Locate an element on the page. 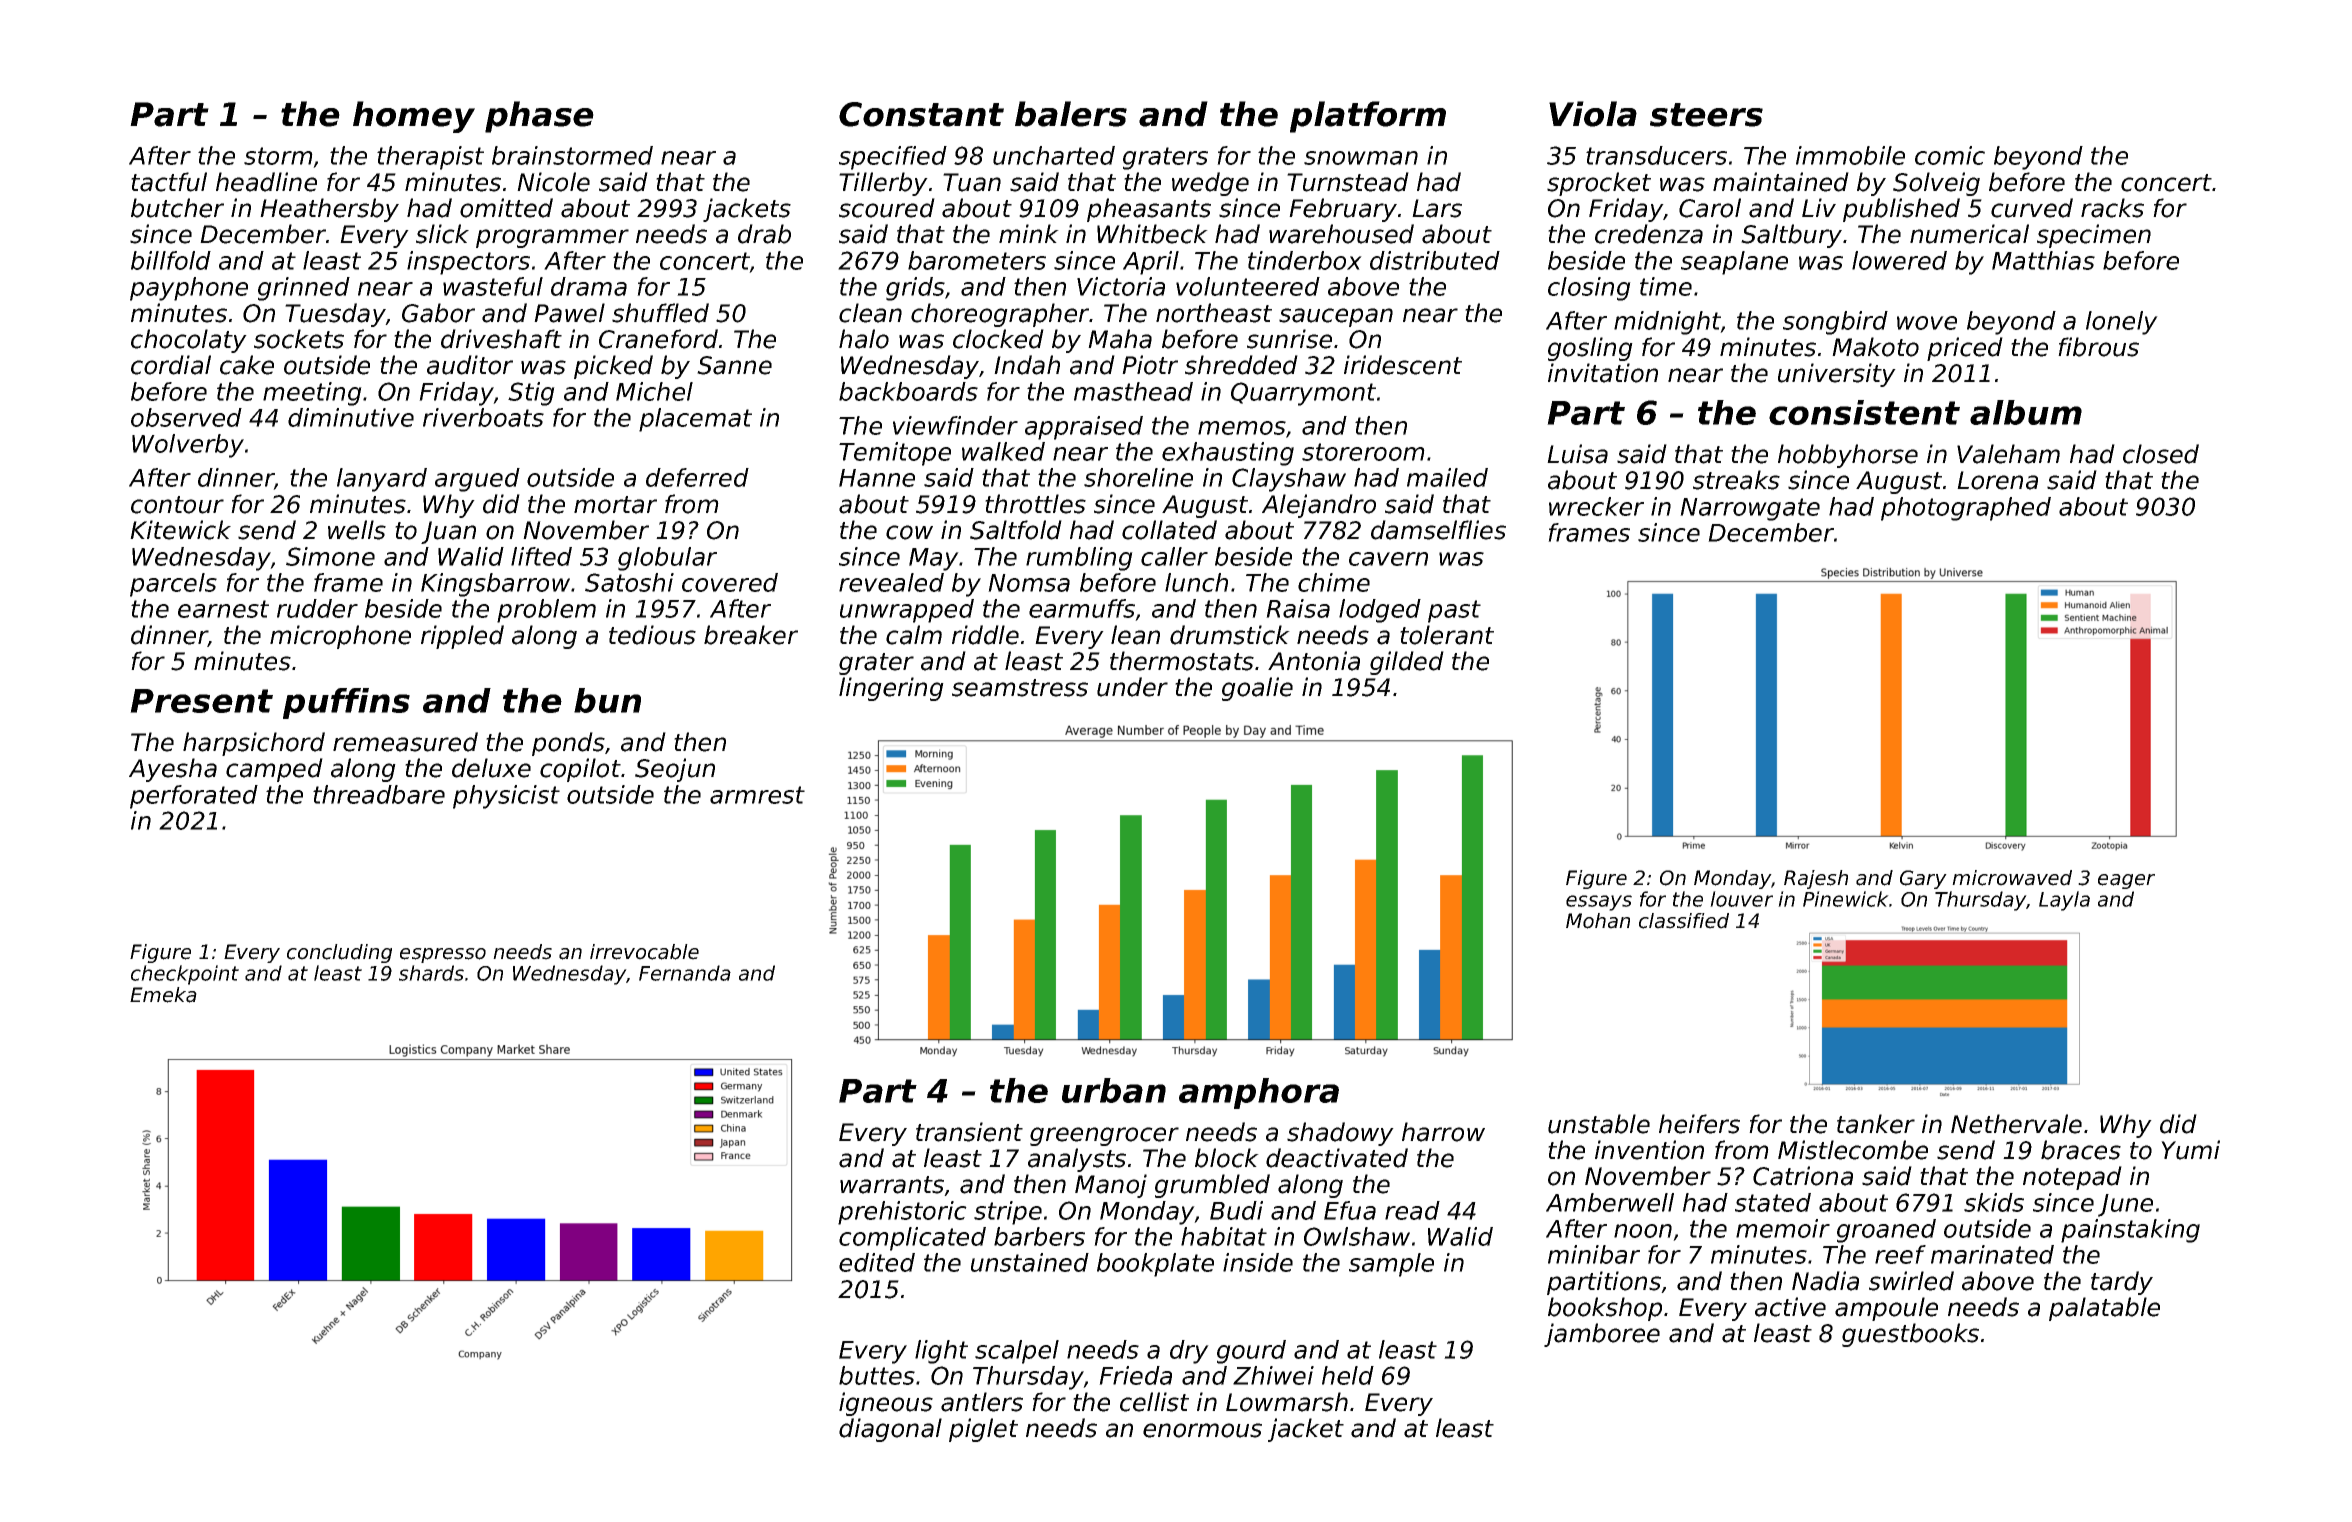  pheasants is located at coordinates (1149, 210).
